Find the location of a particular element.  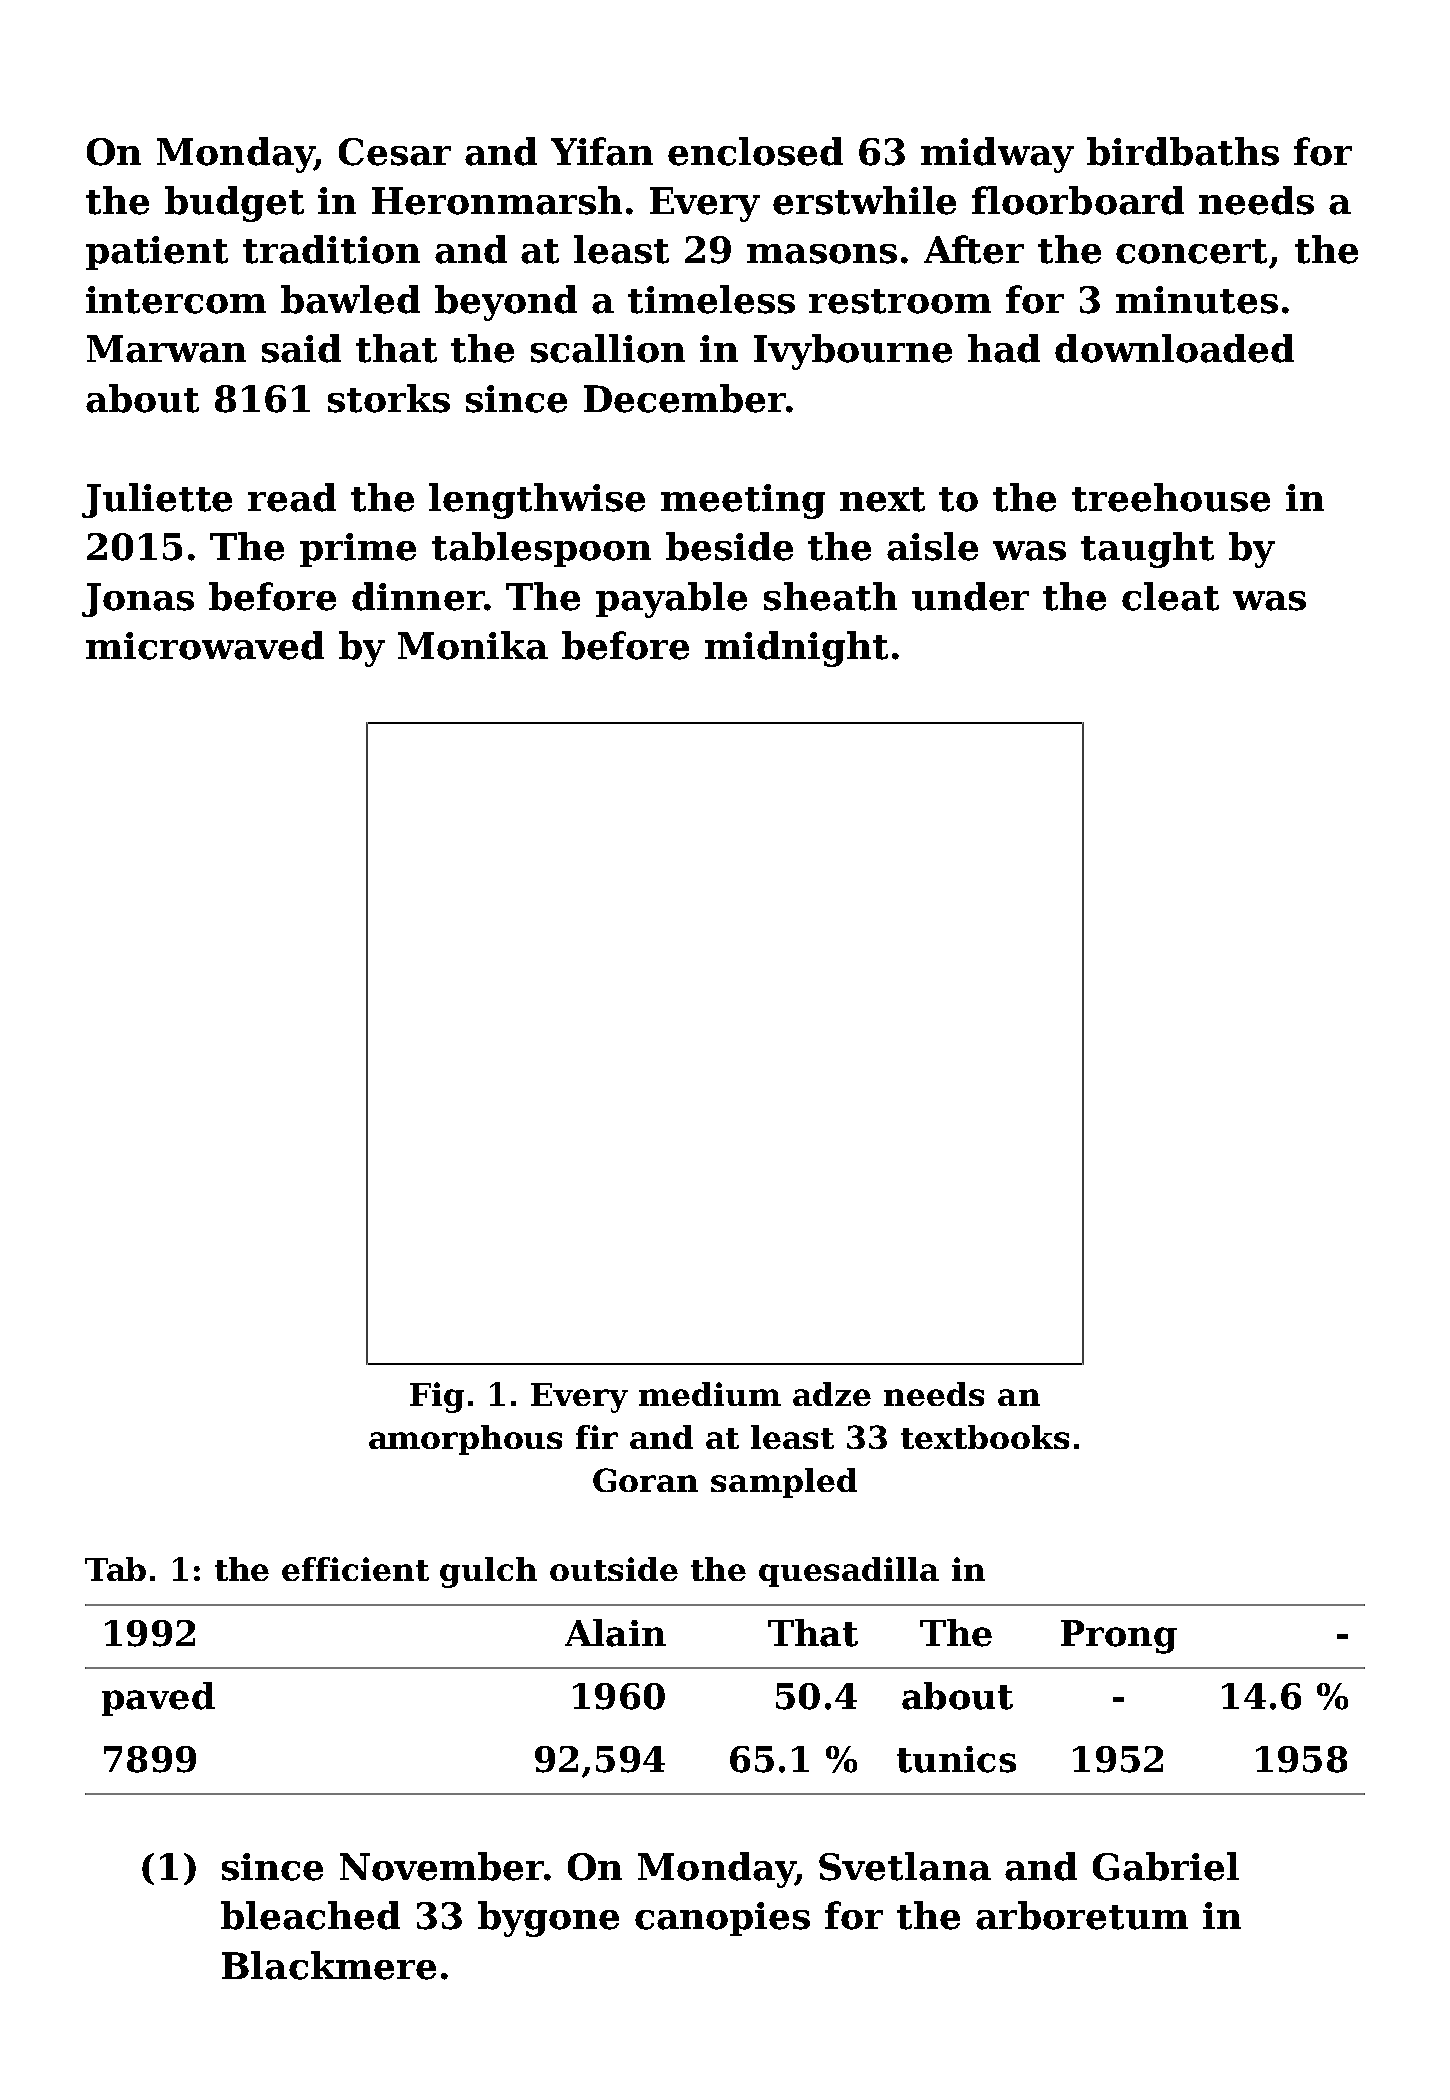

midnight is located at coordinates (796, 649).
